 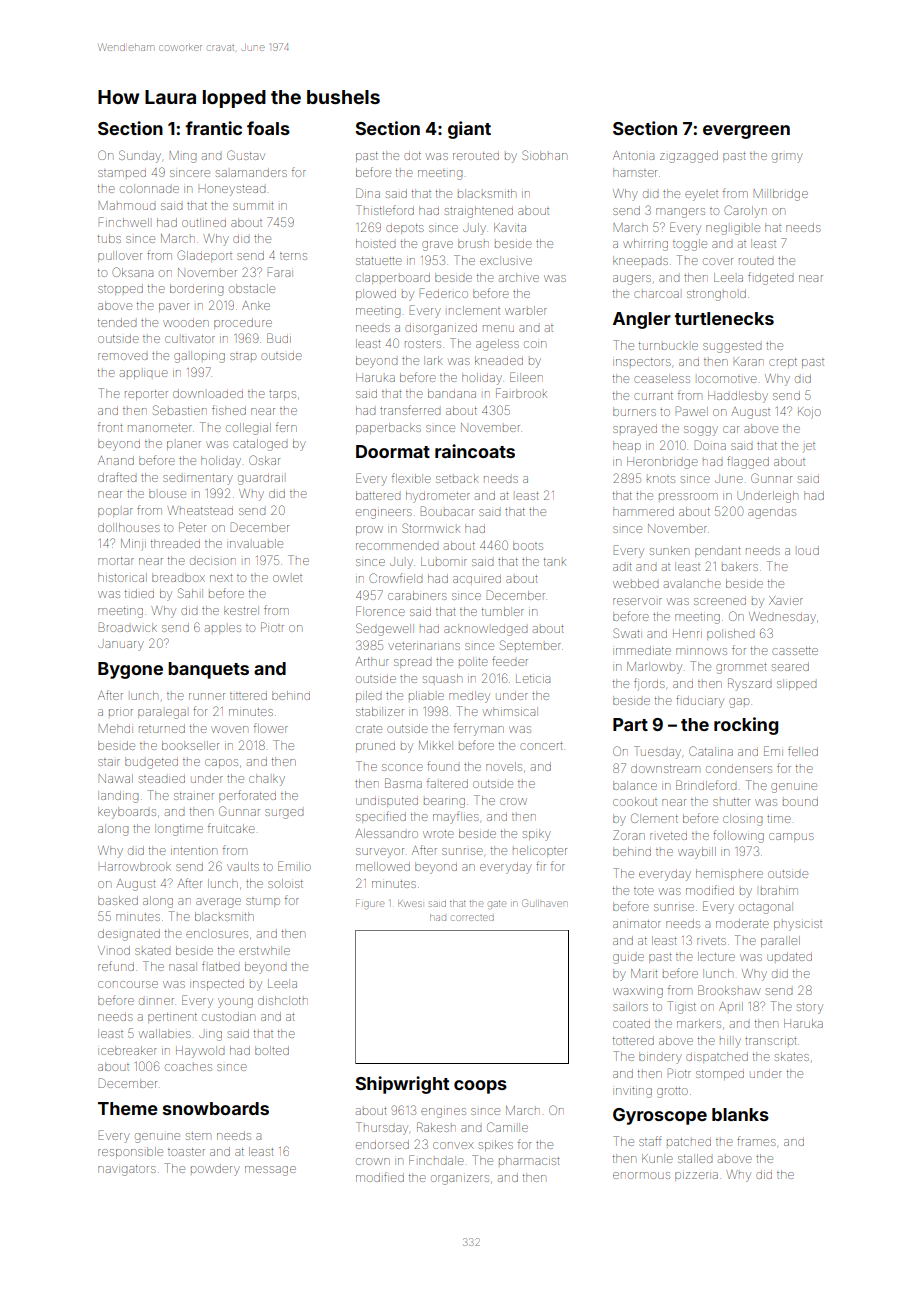 What do you see at coordinates (732, 348) in the screenshot?
I see `suggested` at bounding box center [732, 348].
